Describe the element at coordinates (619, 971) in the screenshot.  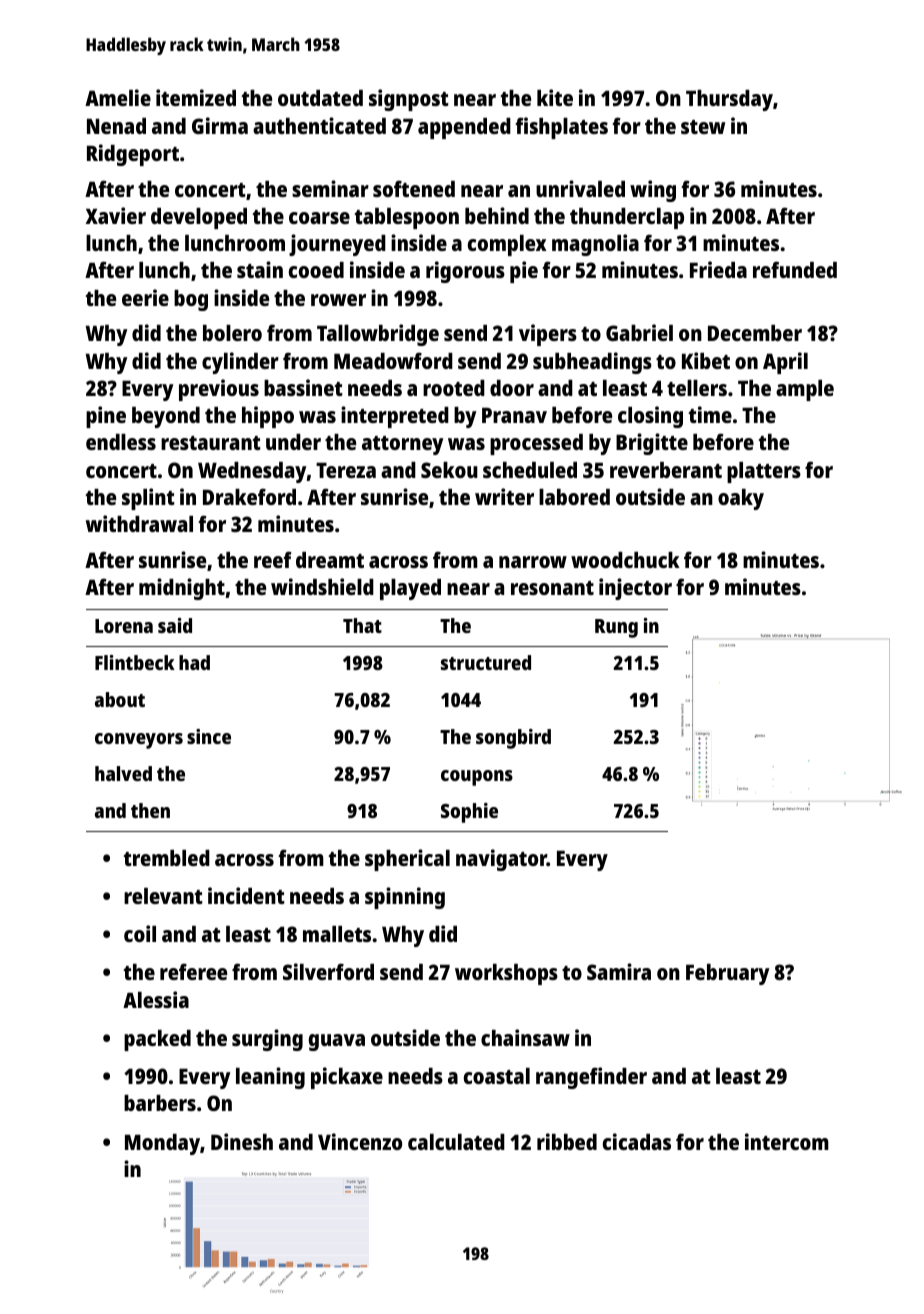
I see `Samira` at that location.
